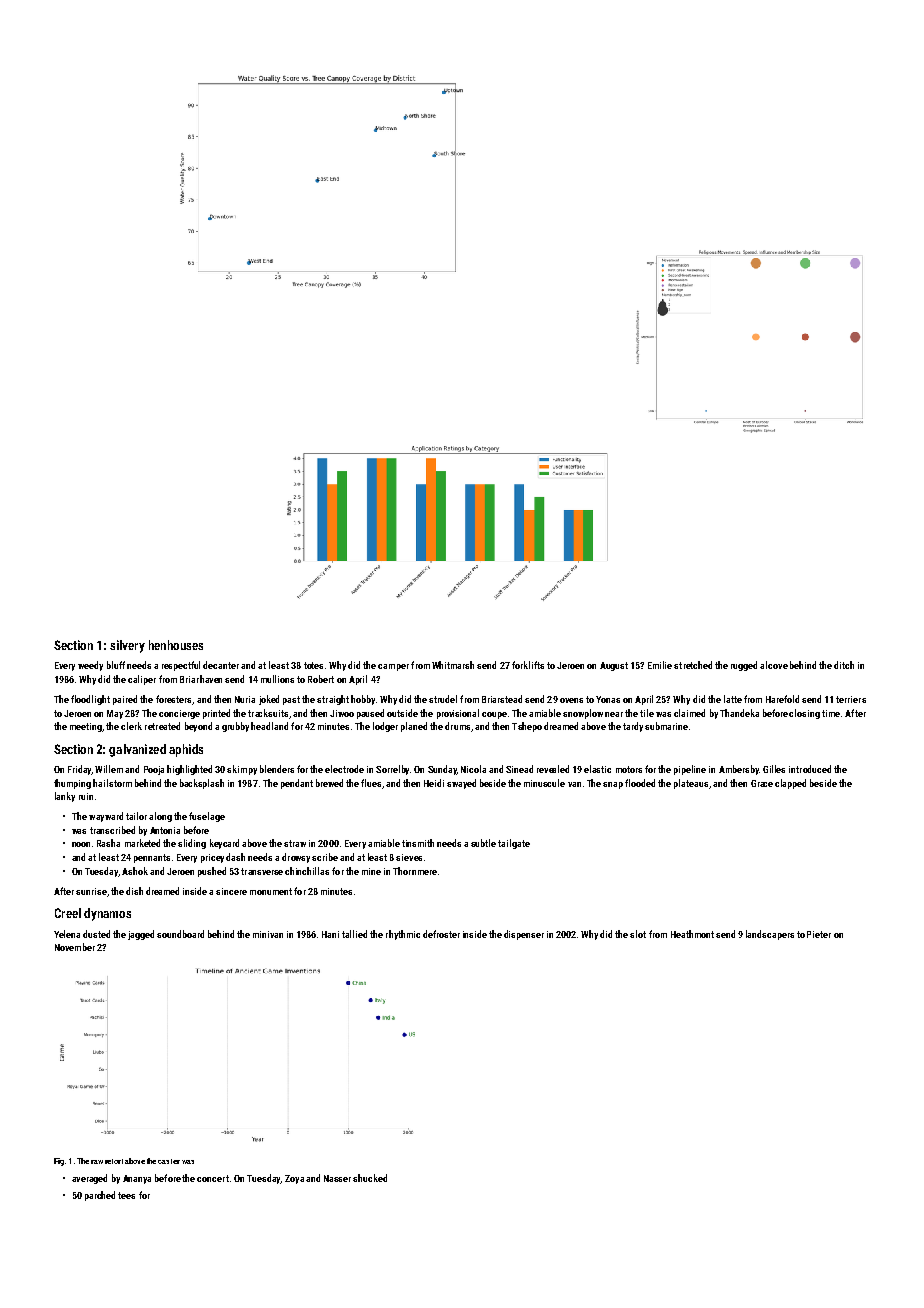 The width and height of the page is (924, 1308). What do you see at coordinates (330, 934) in the page?
I see `Hani` at bounding box center [330, 934].
